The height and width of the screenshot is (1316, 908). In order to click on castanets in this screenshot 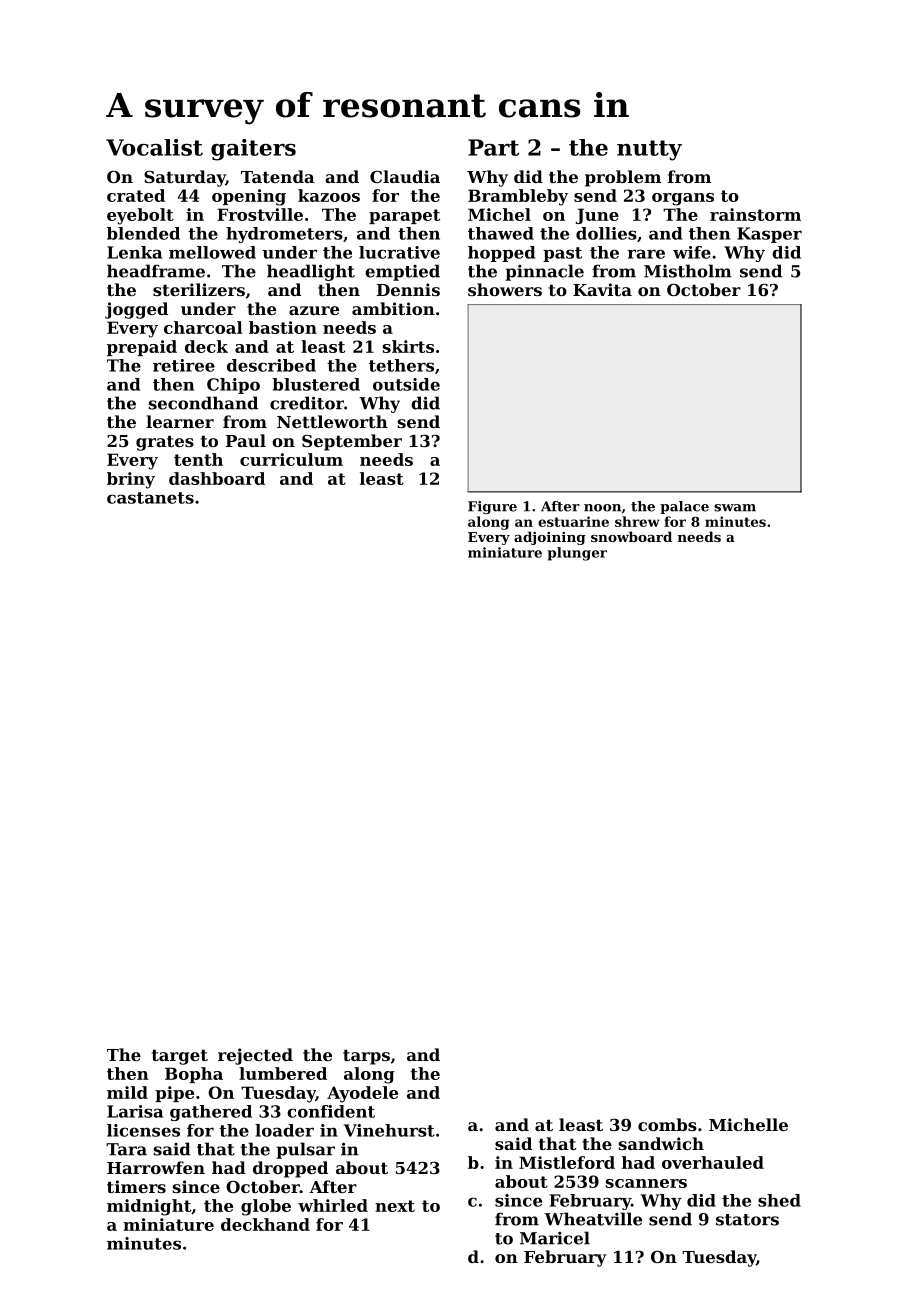, I will do `click(150, 498)`.
